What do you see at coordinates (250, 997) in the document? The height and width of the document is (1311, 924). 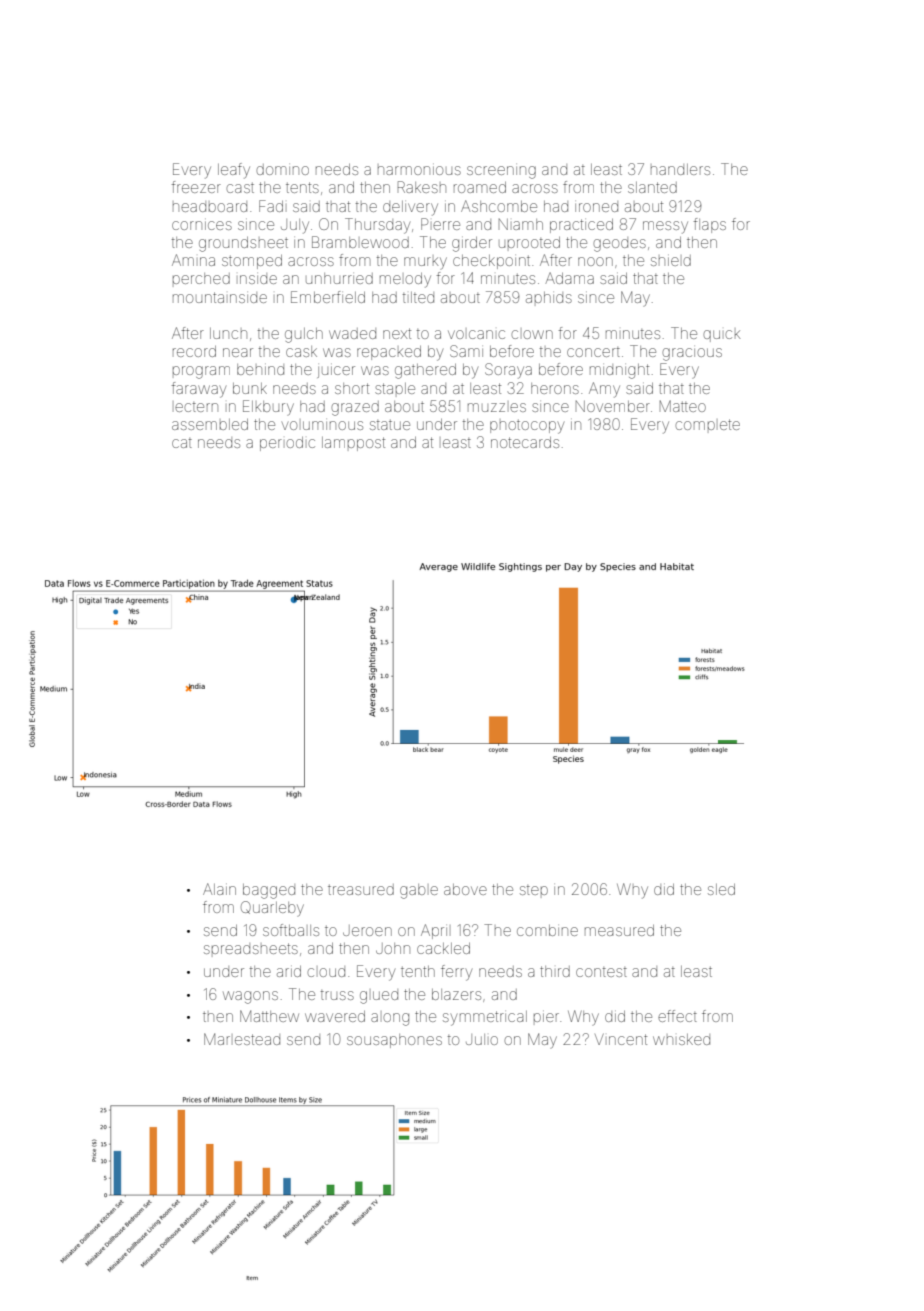 I see `wagons` at bounding box center [250, 997].
